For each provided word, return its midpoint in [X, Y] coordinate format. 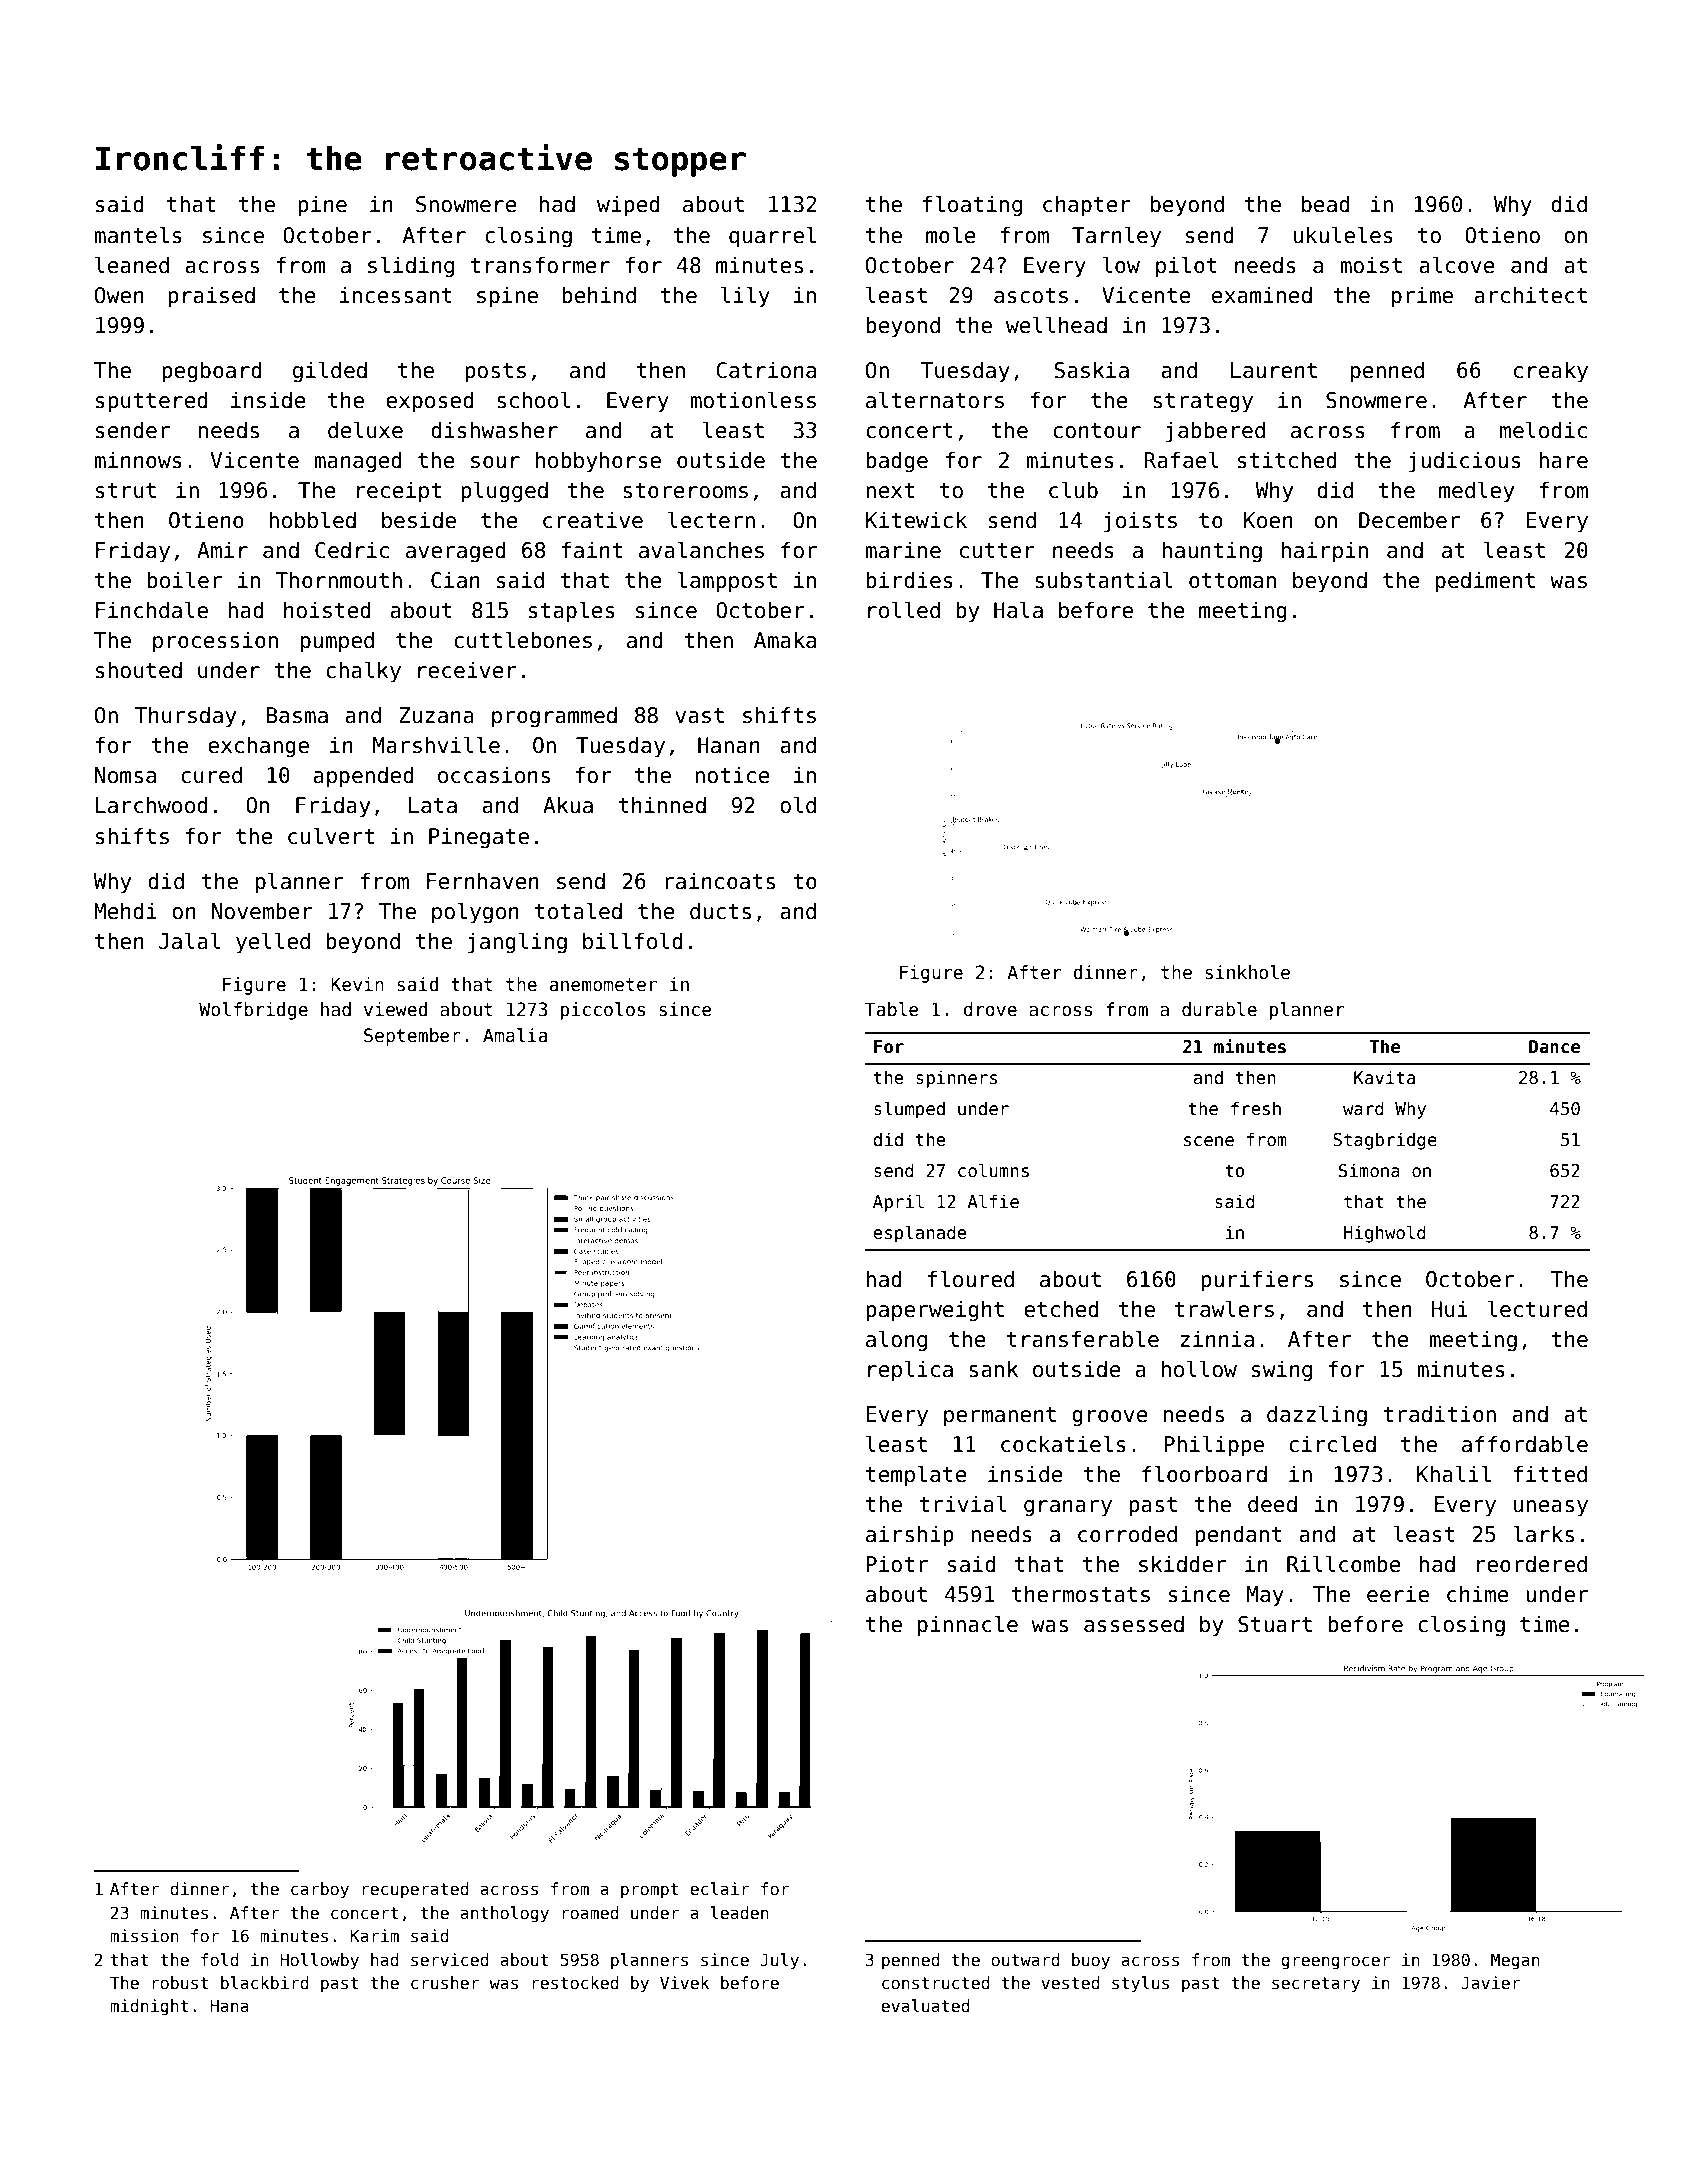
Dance [1554, 1047]
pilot [1186, 267]
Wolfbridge [253, 1011]
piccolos [603, 1011]
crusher [445, 1983]
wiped [628, 206]
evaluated [925, 2006]
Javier [1490, 1983]
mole [951, 235]
